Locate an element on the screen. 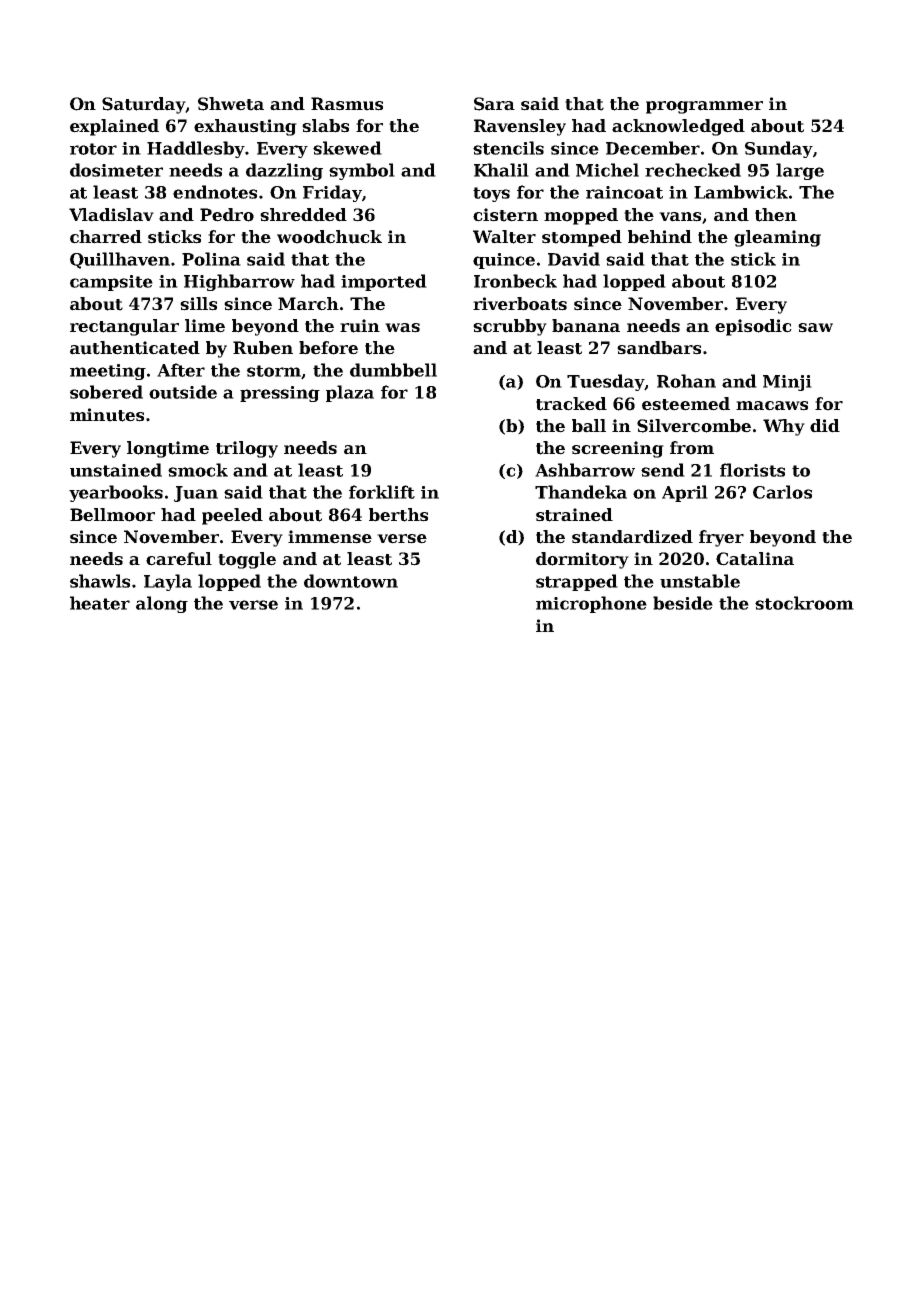 The image size is (924, 1308). shawls is located at coordinates (100, 581).
